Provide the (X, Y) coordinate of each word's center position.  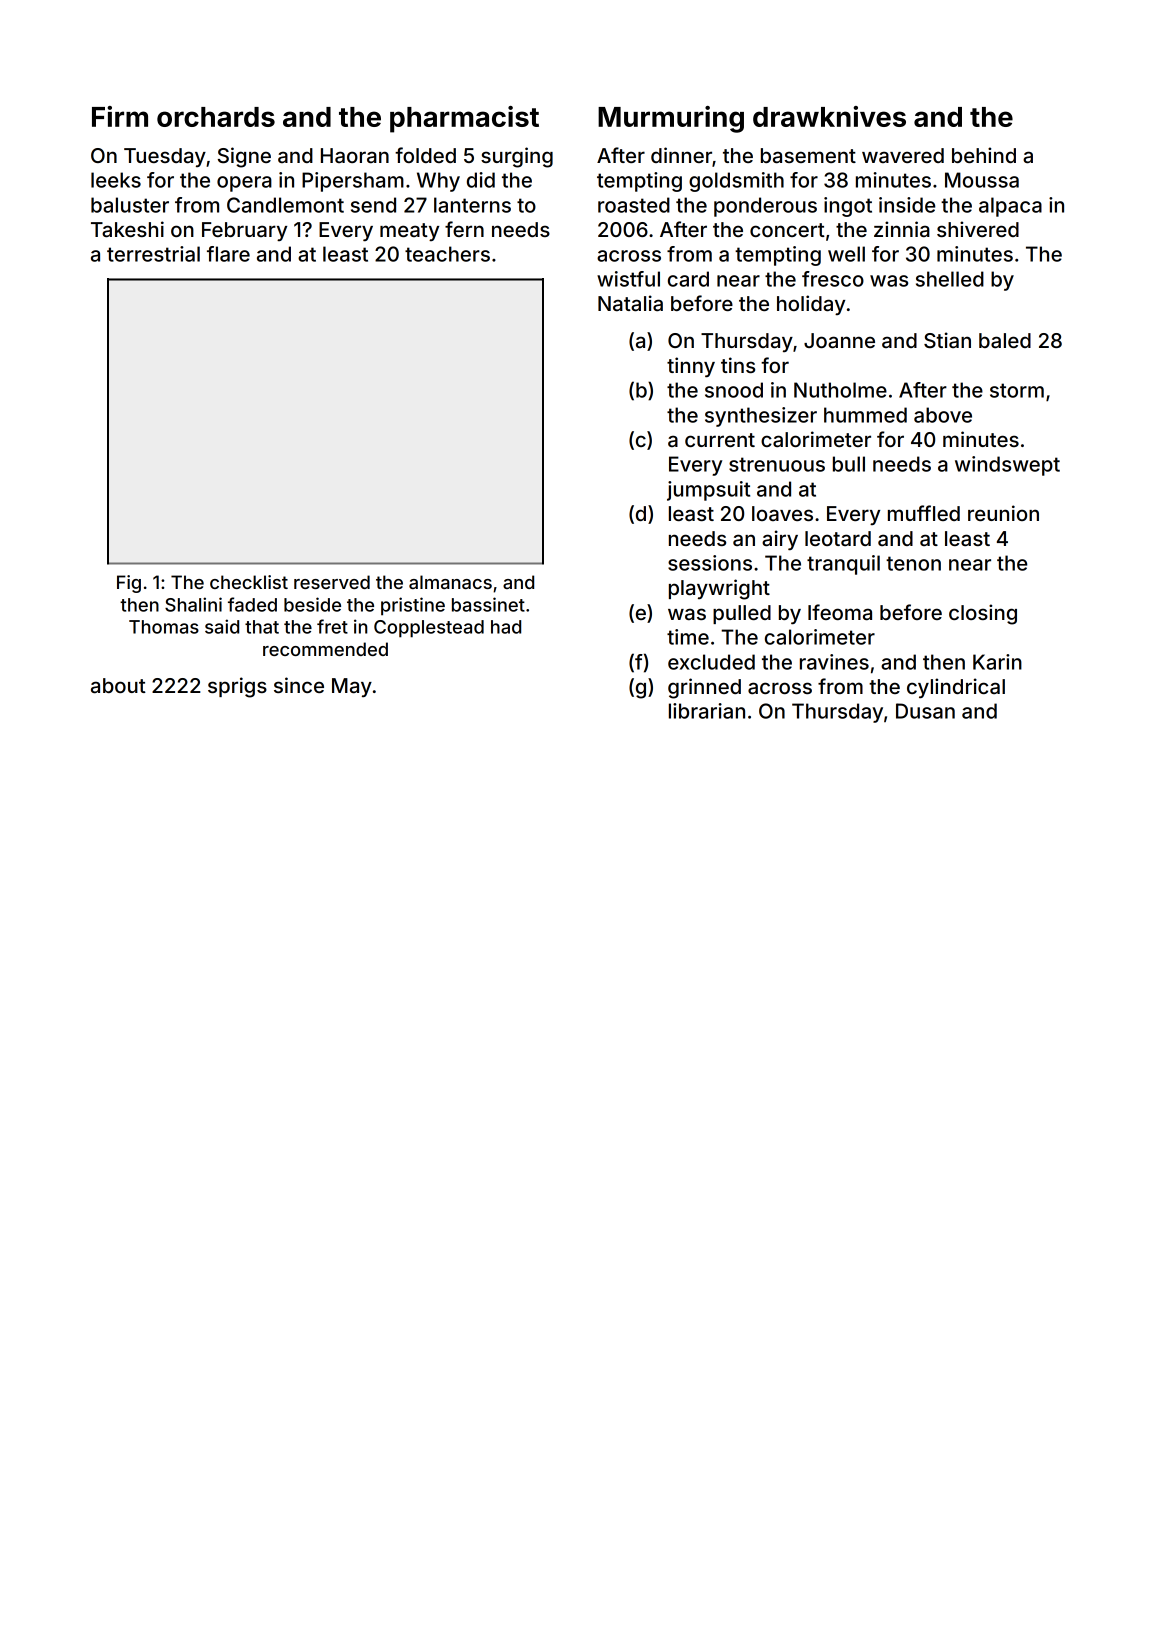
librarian (707, 711)
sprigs (237, 687)
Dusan (925, 711)
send (373, 205)
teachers (447, 254)
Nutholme (840, 390)
